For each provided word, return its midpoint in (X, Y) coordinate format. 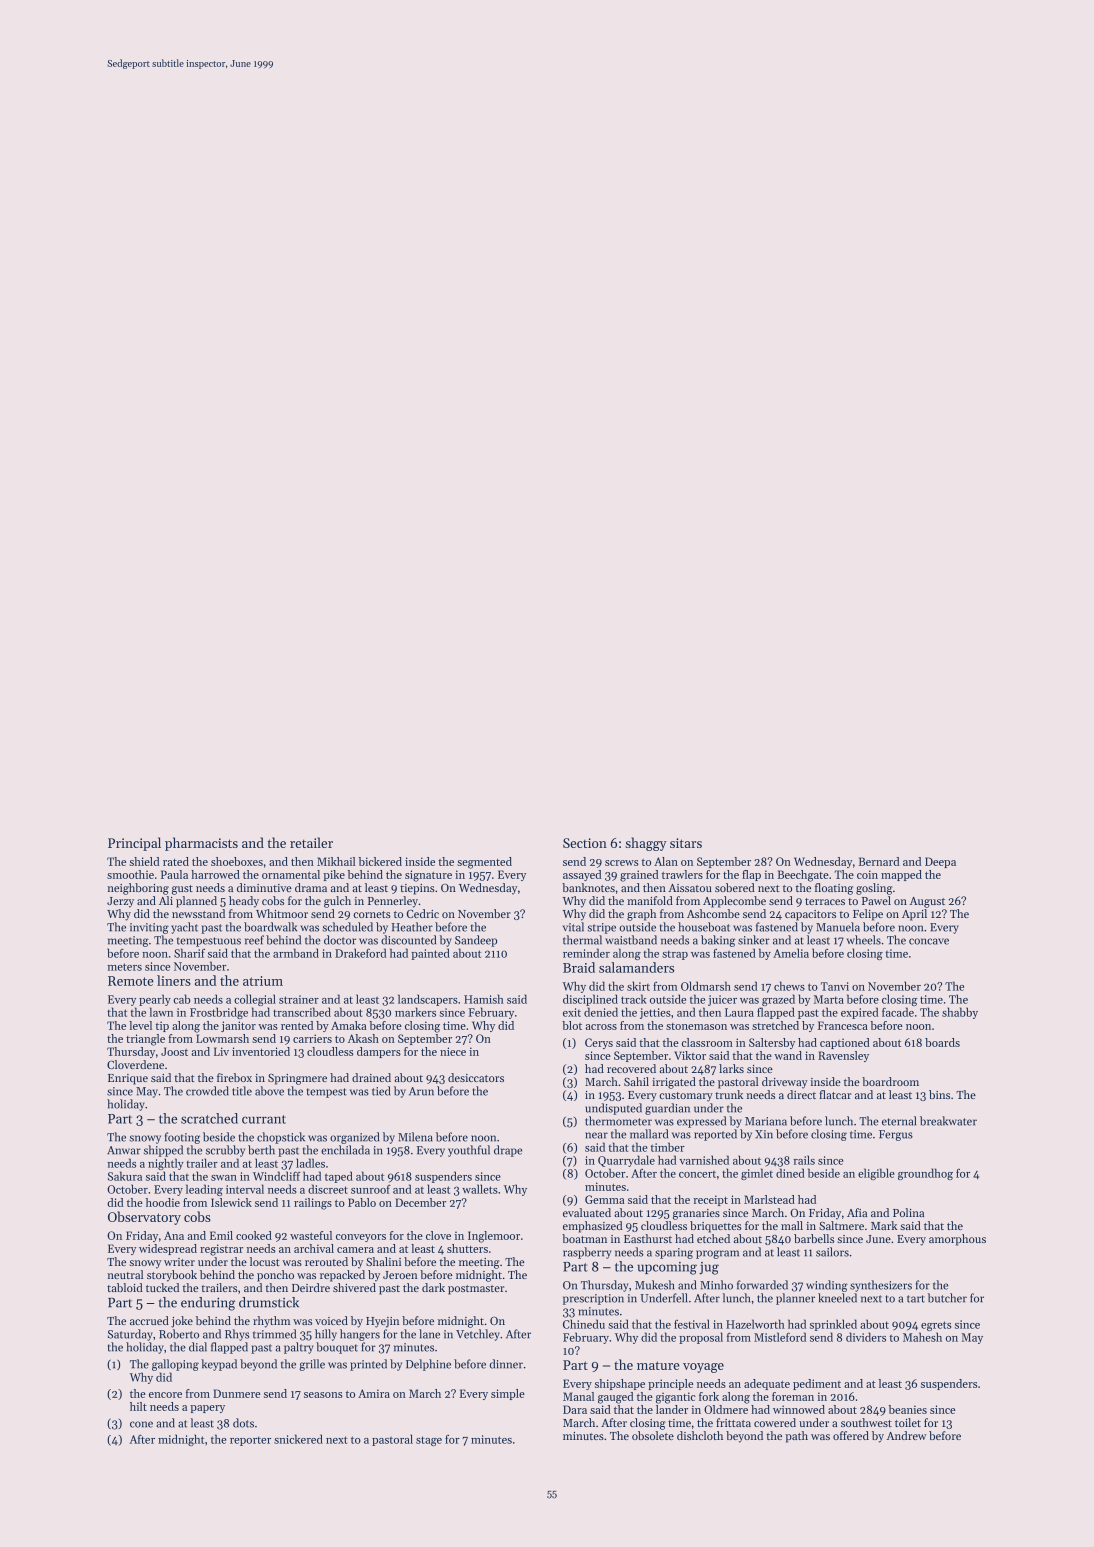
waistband (631, 940)
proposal (701, 1338)
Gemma (604, 1199)
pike (334, 875)
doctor (340, 940)
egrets (936, 1326)
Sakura (125, 1176)
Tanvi (835, 986)
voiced (331, 1320)
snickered (298, 1439)
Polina (908, 1212)
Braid (579, 967)
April (914, 915)
